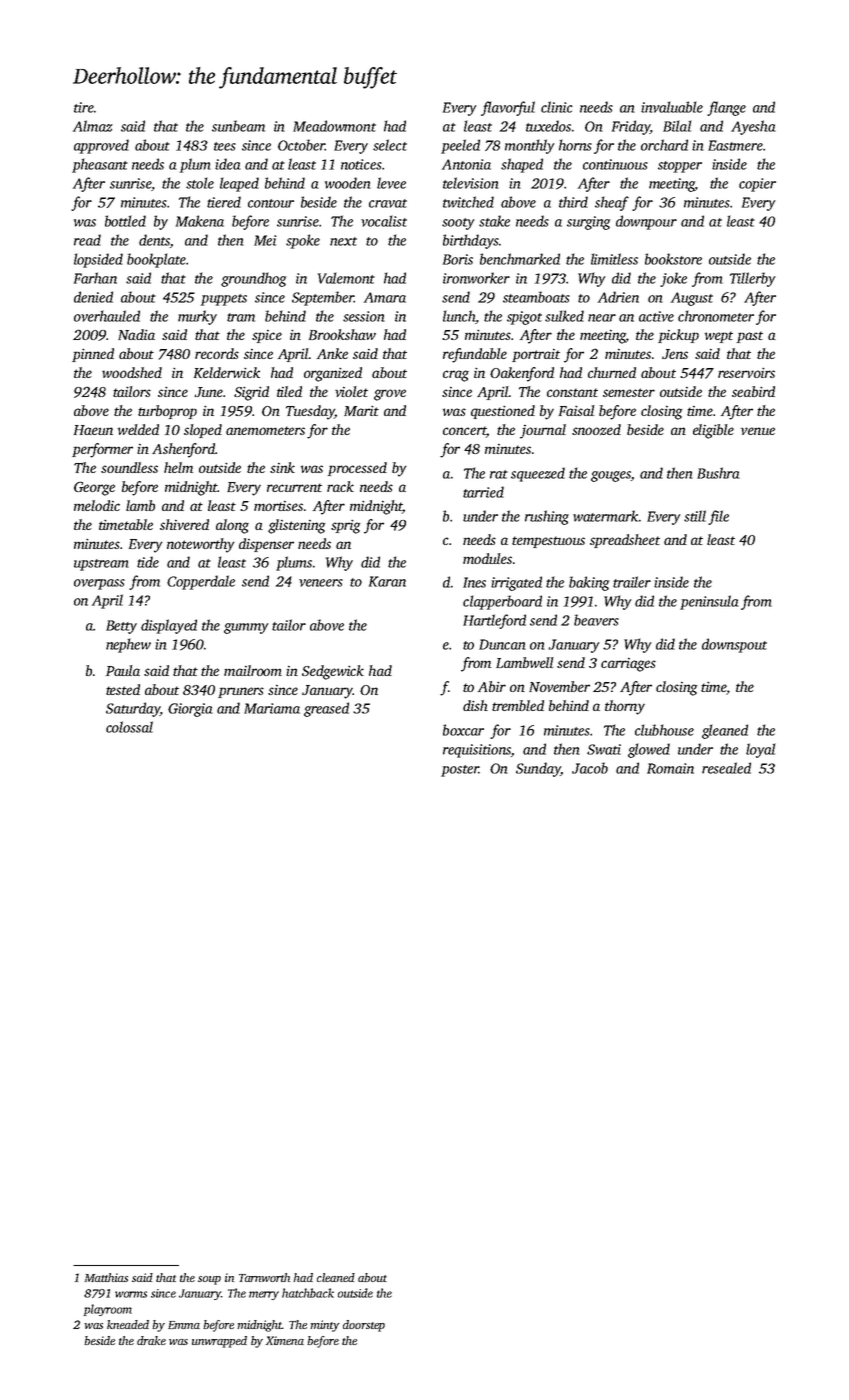 This screenshot has height=1400, width=849. What do you see at coordinates (324, 1326) in the screenshot?
I see `minty` at bounding box center [324, 1326].
